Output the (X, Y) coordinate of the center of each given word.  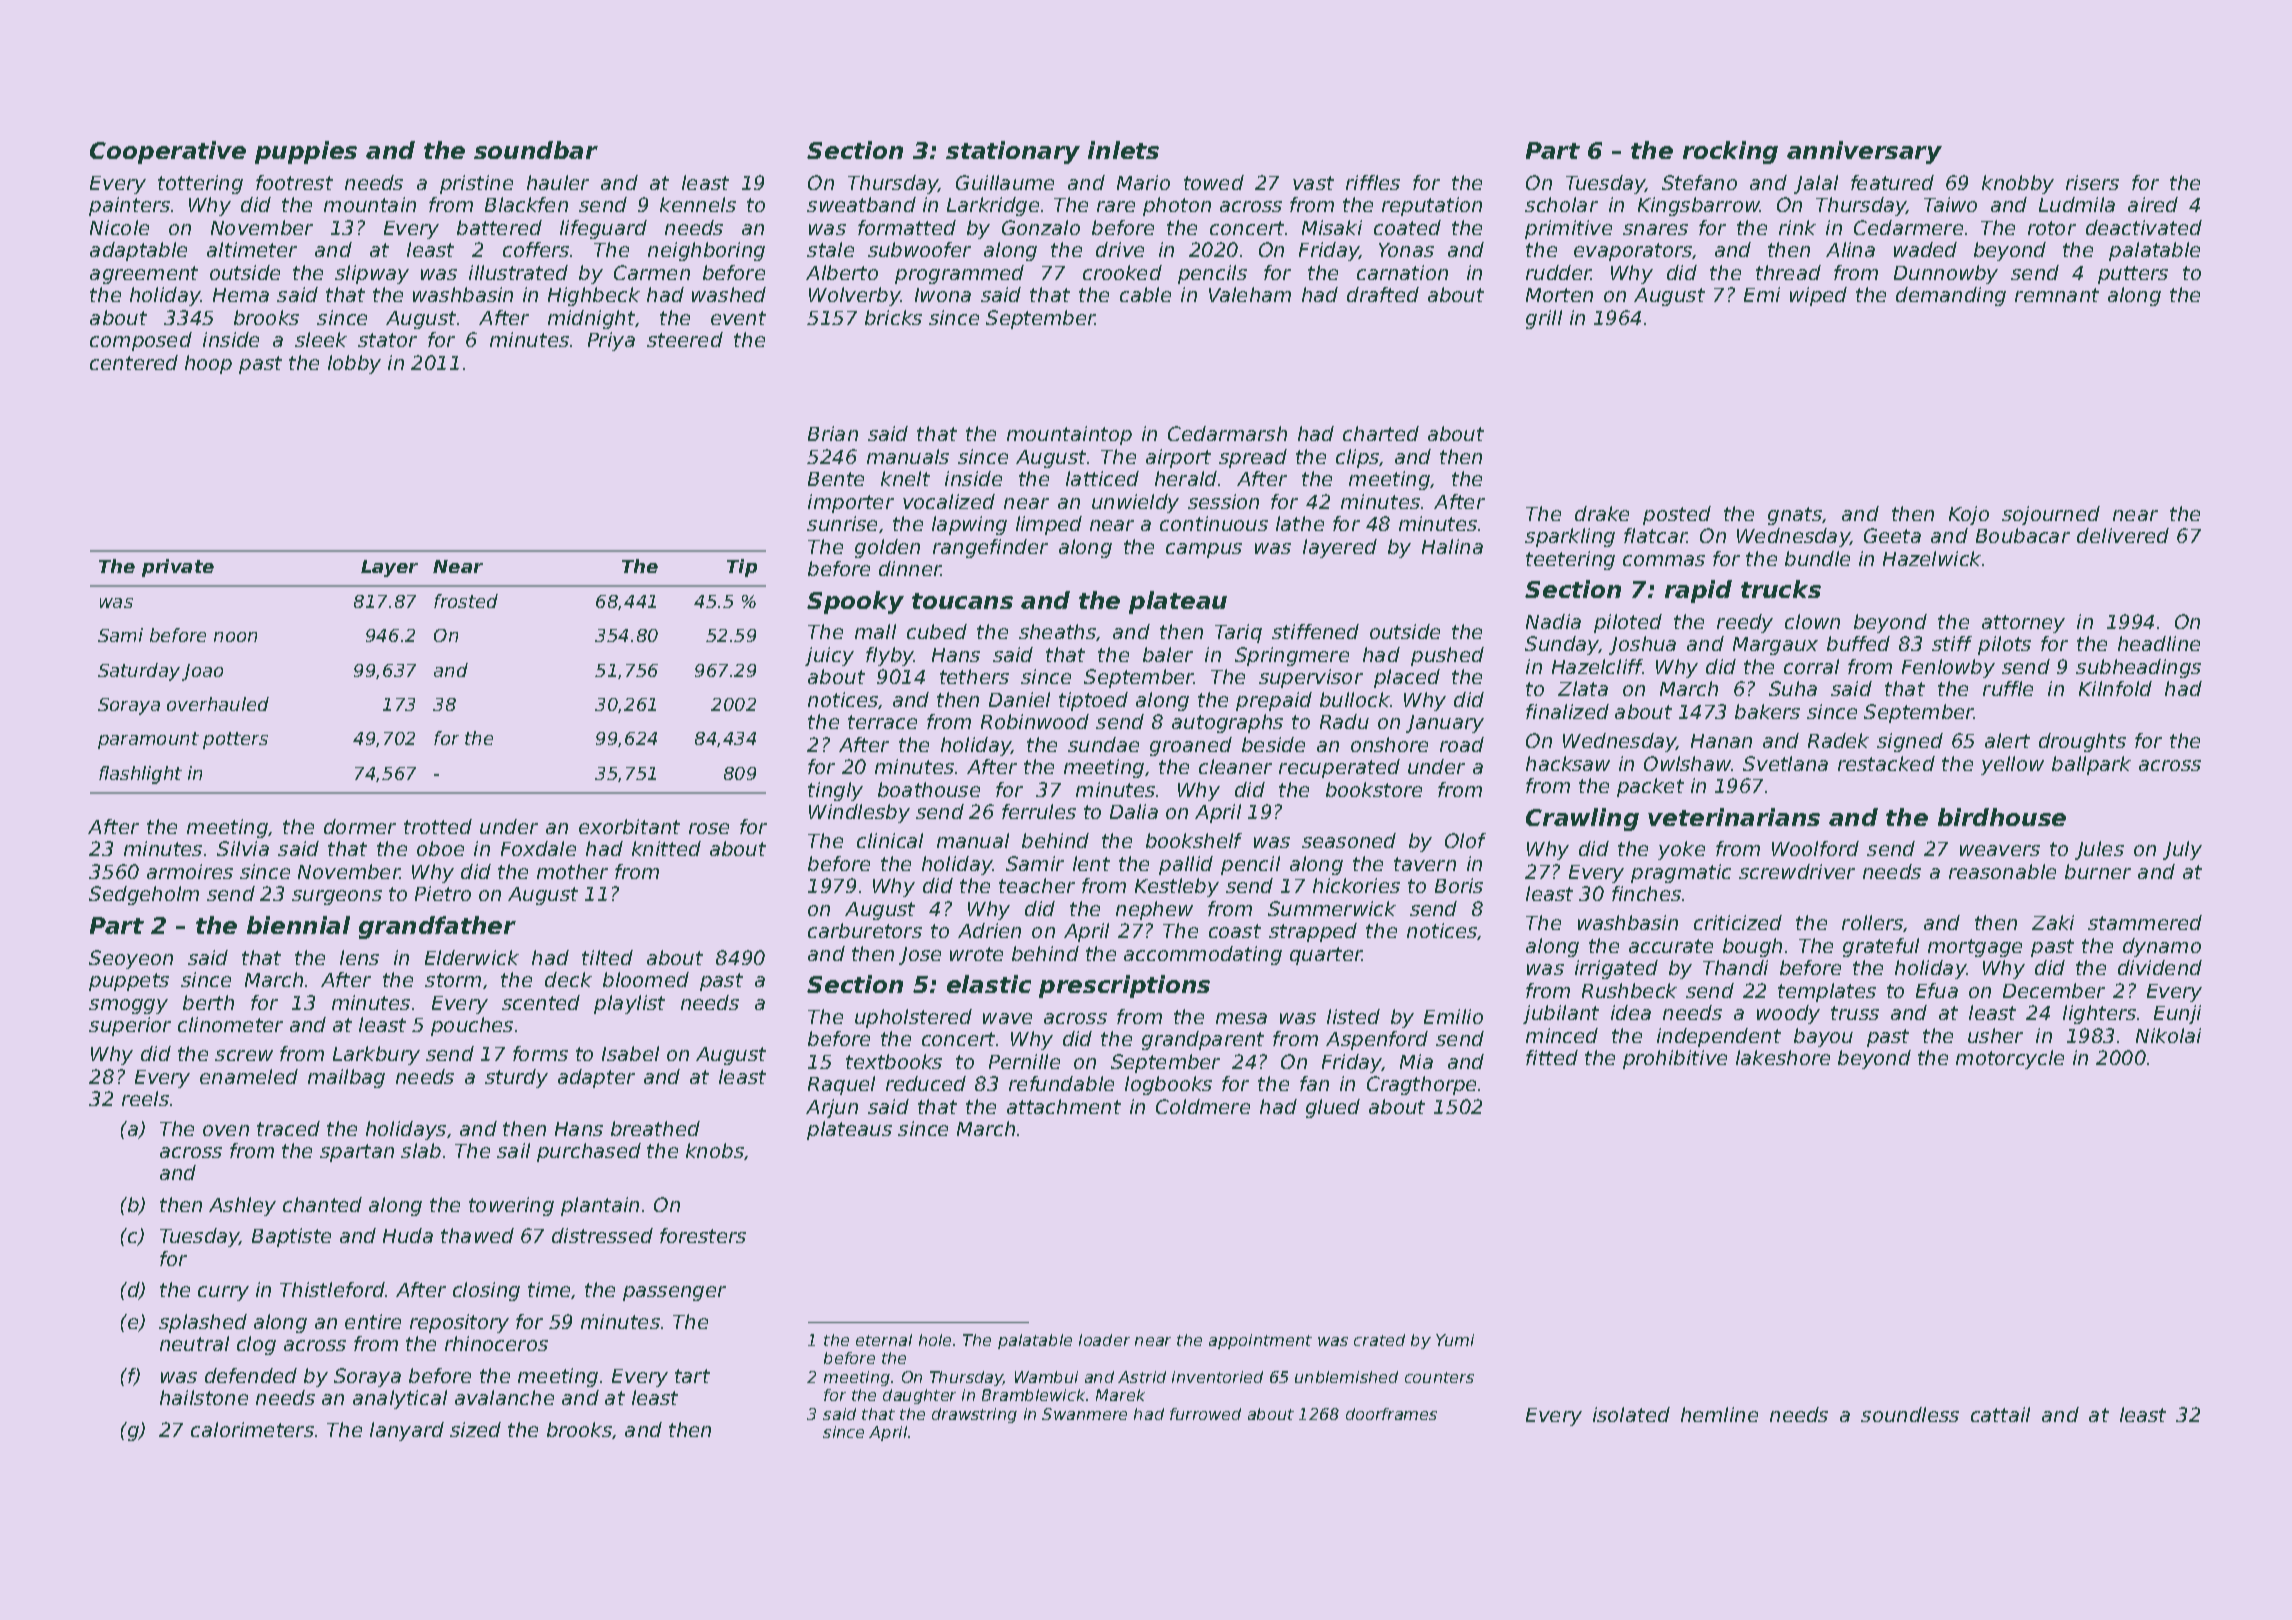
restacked (1886, 763)
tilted (607, 957)
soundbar (536, 150)
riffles (1373, 182)
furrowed (1205, 1414)
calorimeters (252, 1429)
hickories (1356, 885)
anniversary (1864, 152)
